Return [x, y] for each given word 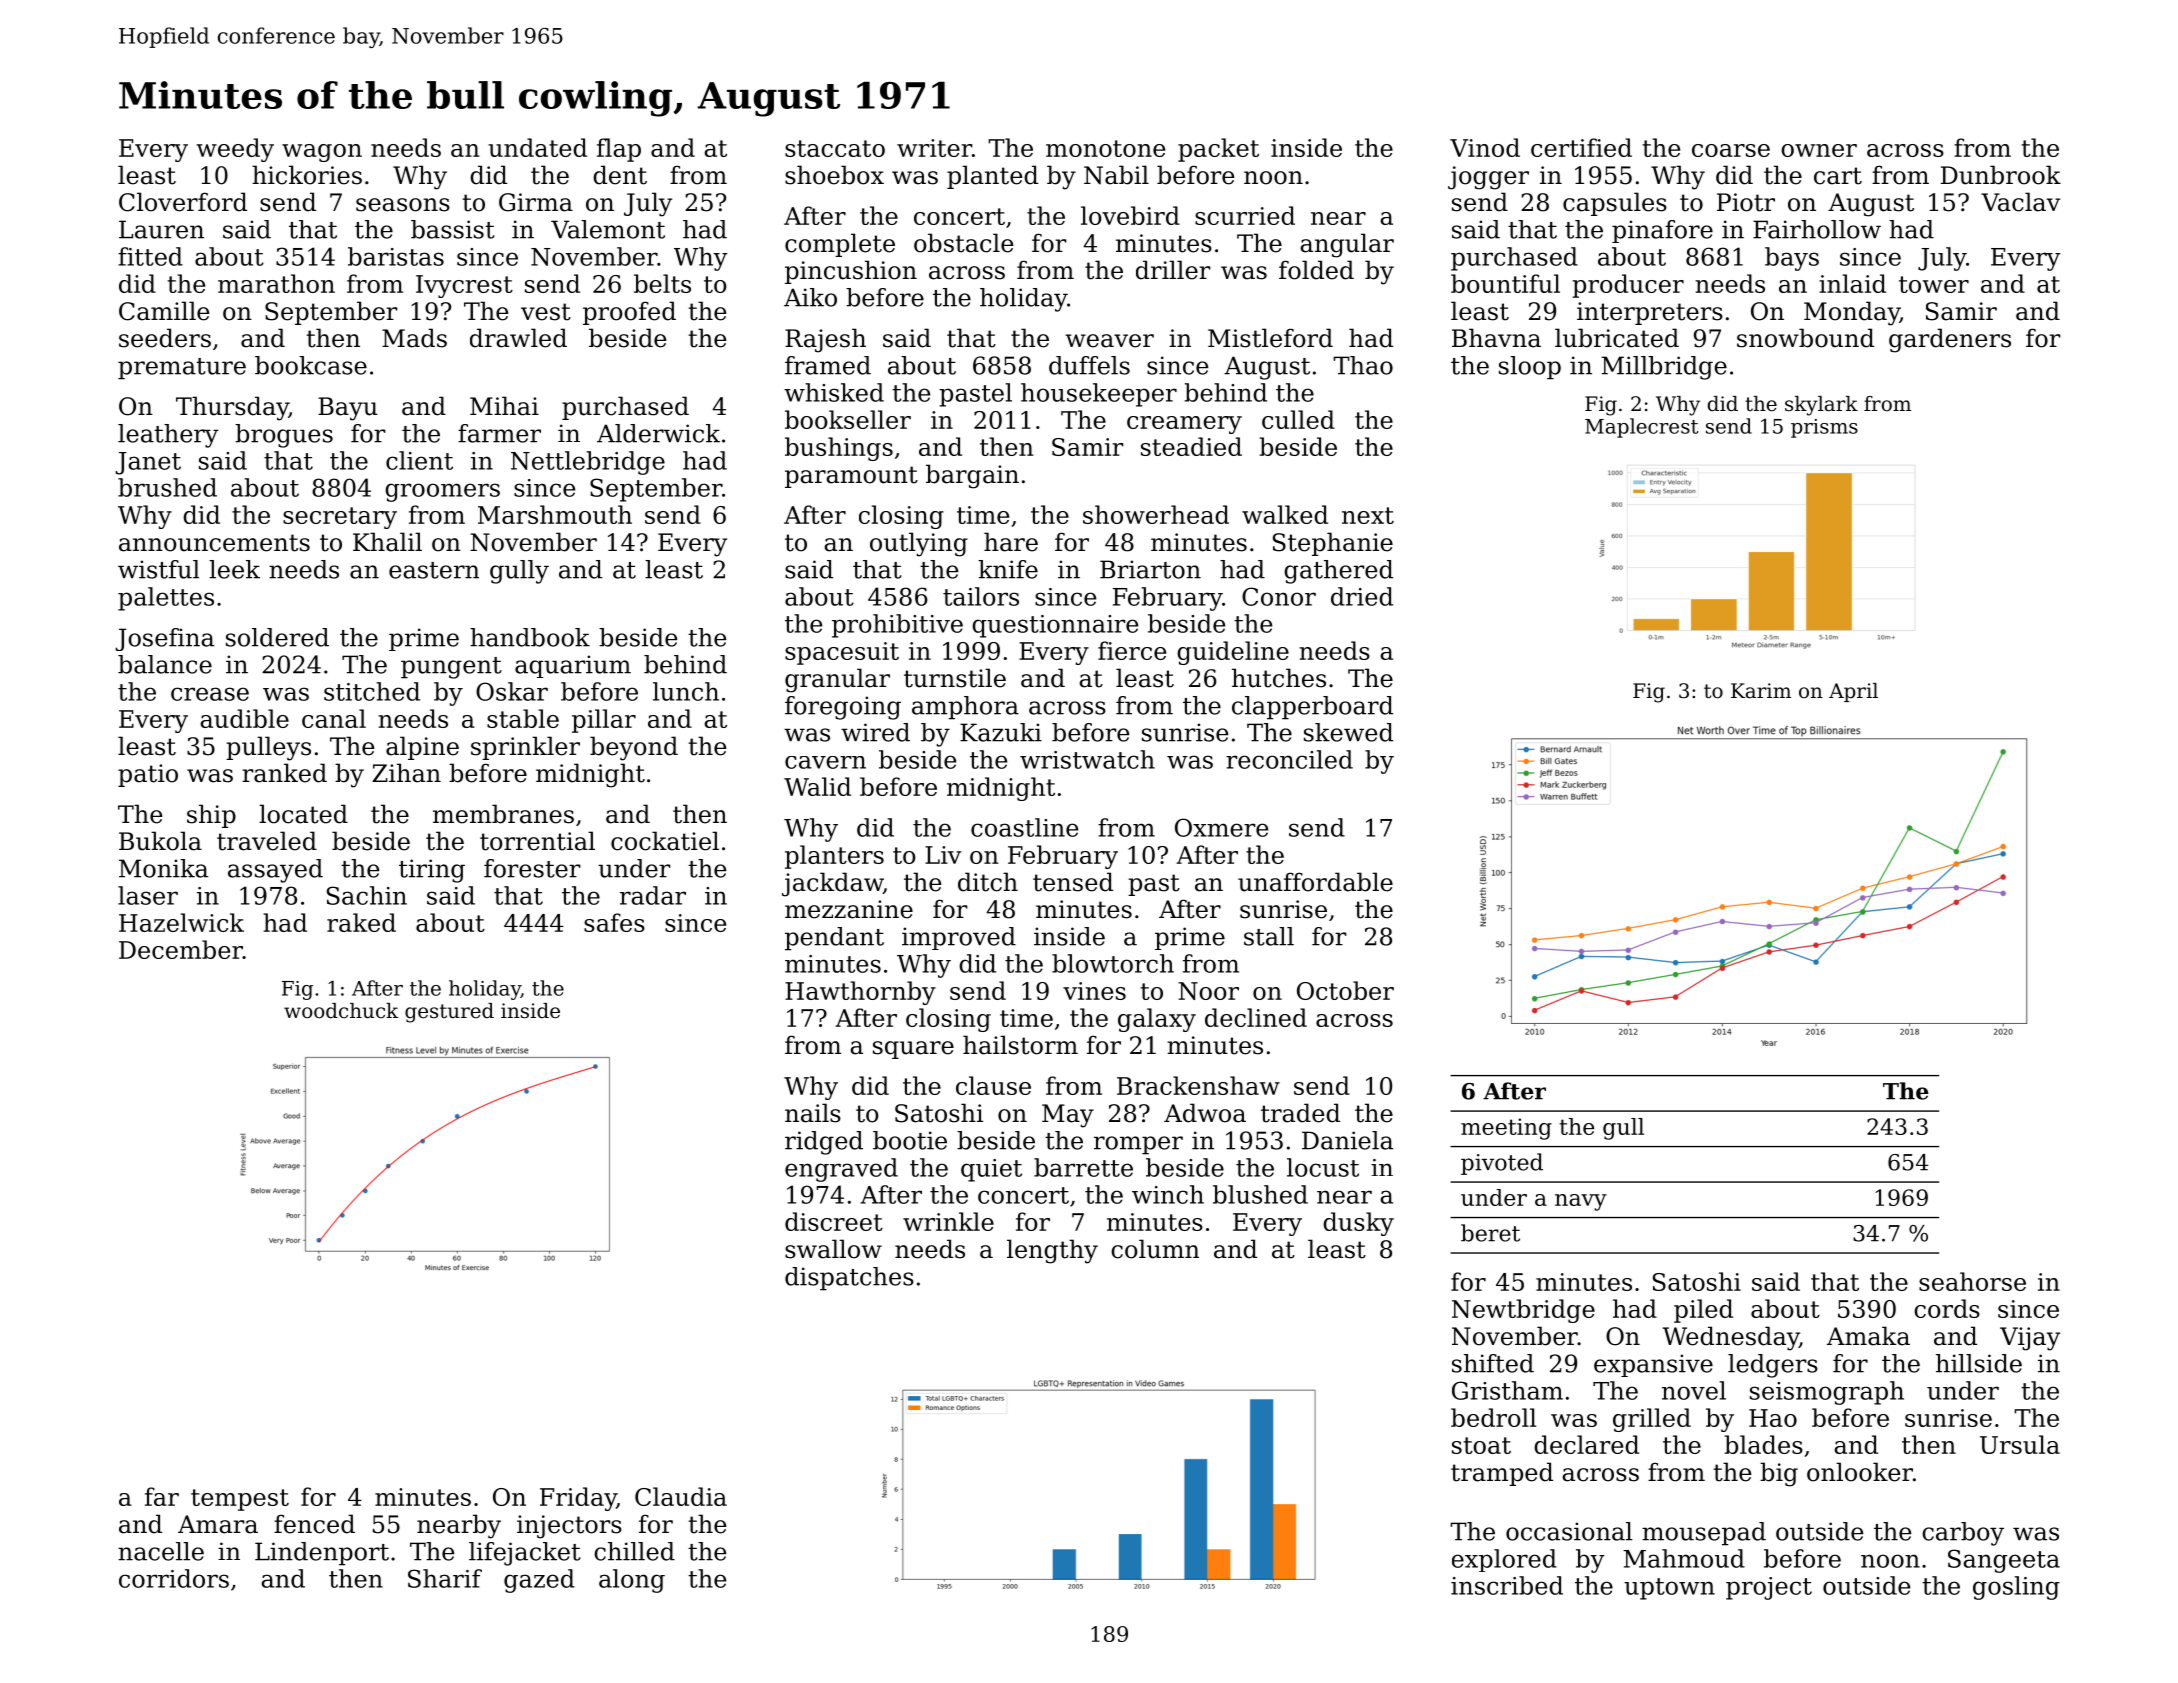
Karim [1761, 691]
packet [1218, 150]
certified [1581, 147]
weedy [235, 150]
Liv [943, 855]
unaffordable [1315, 882]
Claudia [681, 1496]
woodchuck [341, 1011]
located [303, 814]
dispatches [849, 1279]
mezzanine [849, 909]
